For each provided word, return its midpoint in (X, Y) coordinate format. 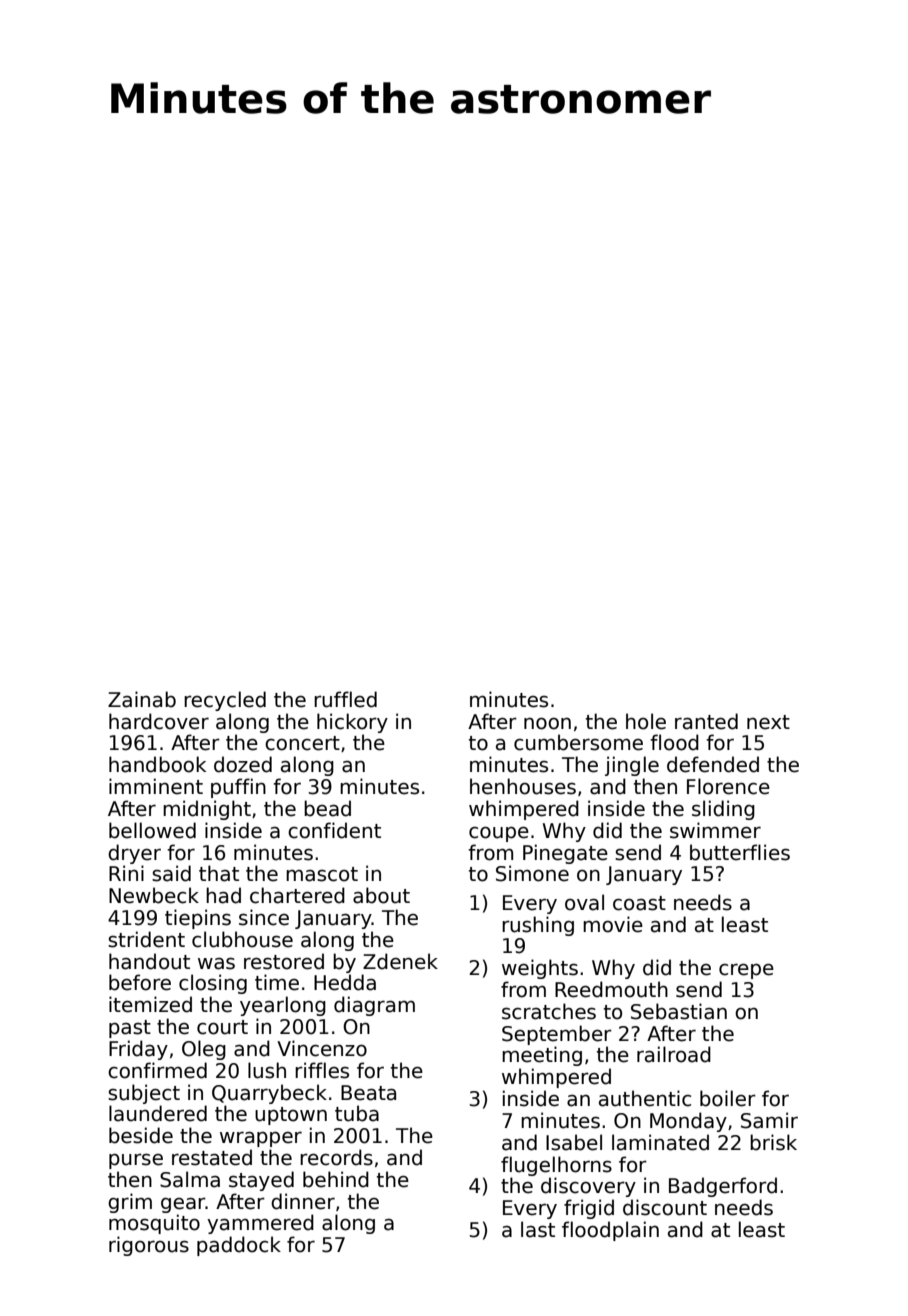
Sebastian (679, 1011)
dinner (303, 1201)
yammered (260, 1224)
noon (547, 723)
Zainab (142, 699)
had (223, 895)
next (768, 722)
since (264, 917)
